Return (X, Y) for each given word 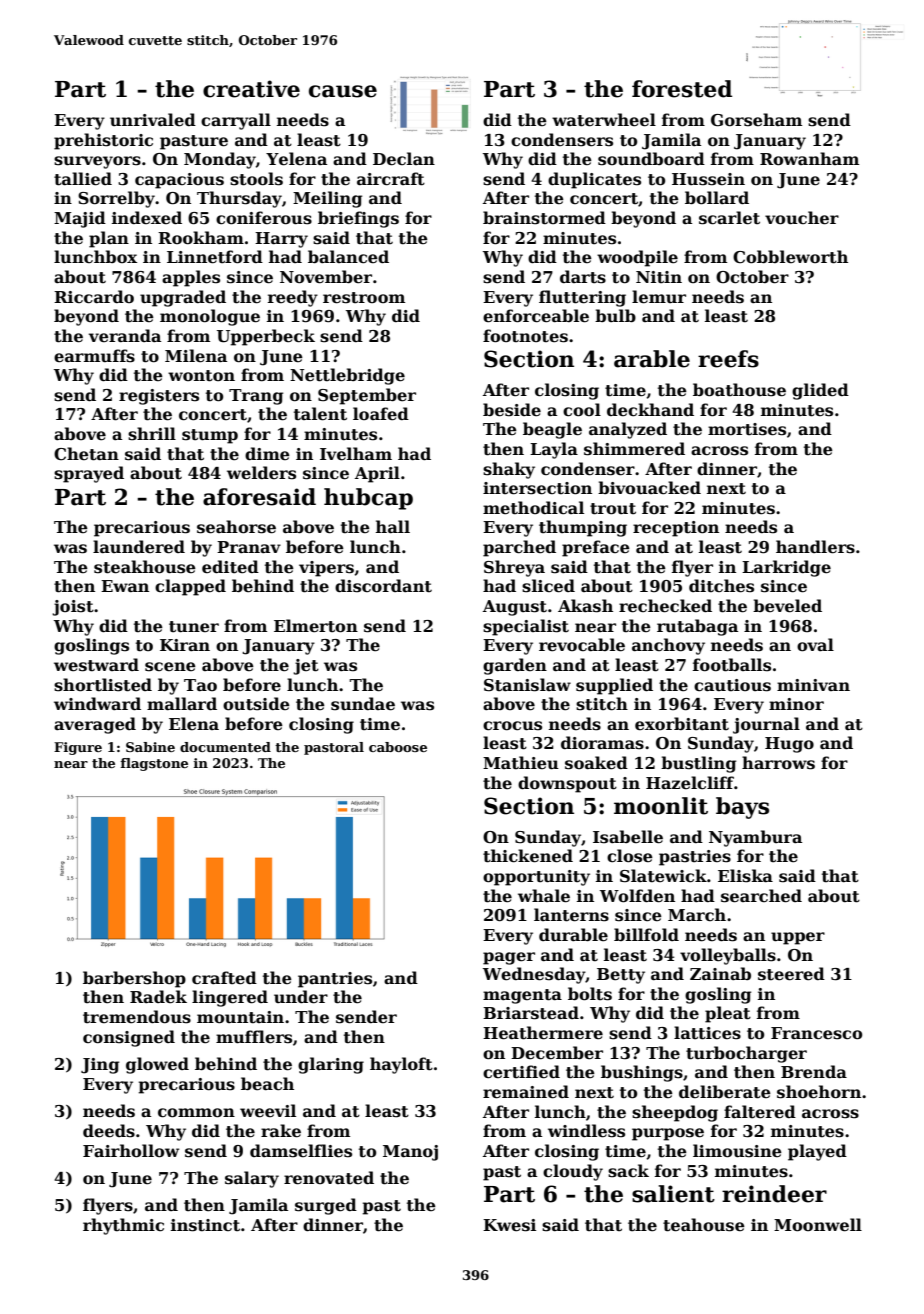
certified (521, 1072)
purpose (668, 1134)
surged (326, 1206)
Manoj (410, 1153)
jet (306, 667)
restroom (364, 298)
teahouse (704, 1225)
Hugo (789, 745)
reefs (728, 359)
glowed (157, 1065)
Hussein (708, 179)
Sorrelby (116, 199)
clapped (190, 587)
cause (343, 91)
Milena (196, 356)
